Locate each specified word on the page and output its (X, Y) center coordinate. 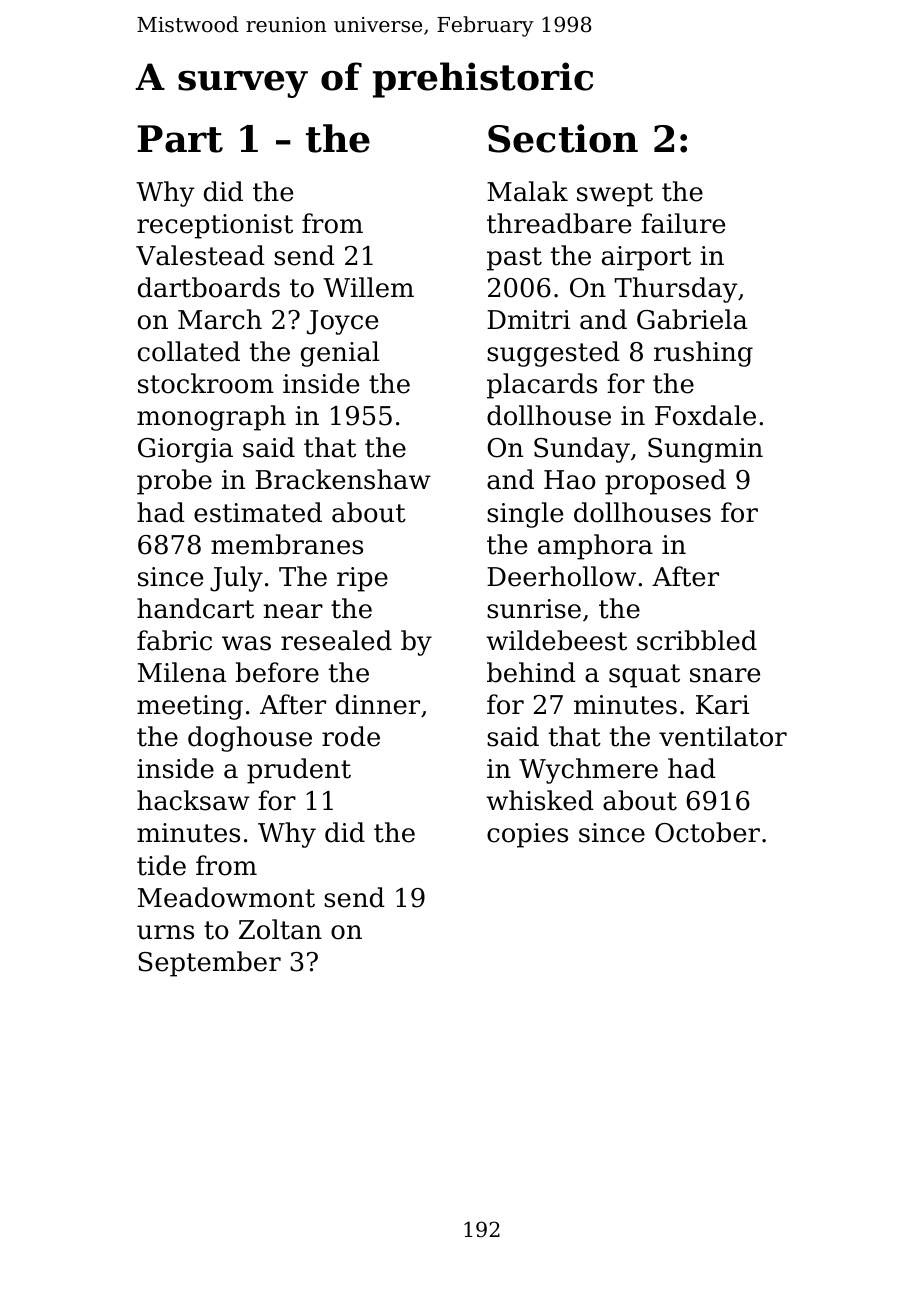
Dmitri (528, 320)
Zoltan (280, 929)
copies (527, 835)
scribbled (697, 640)
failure (683, 223)
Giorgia (185, 450)
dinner (378, 704)
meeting (190, 707)
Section (563, 138)
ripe (362, 579)
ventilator (723, 736)
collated (189, 351)
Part (180, 139)
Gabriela (692, 319)
